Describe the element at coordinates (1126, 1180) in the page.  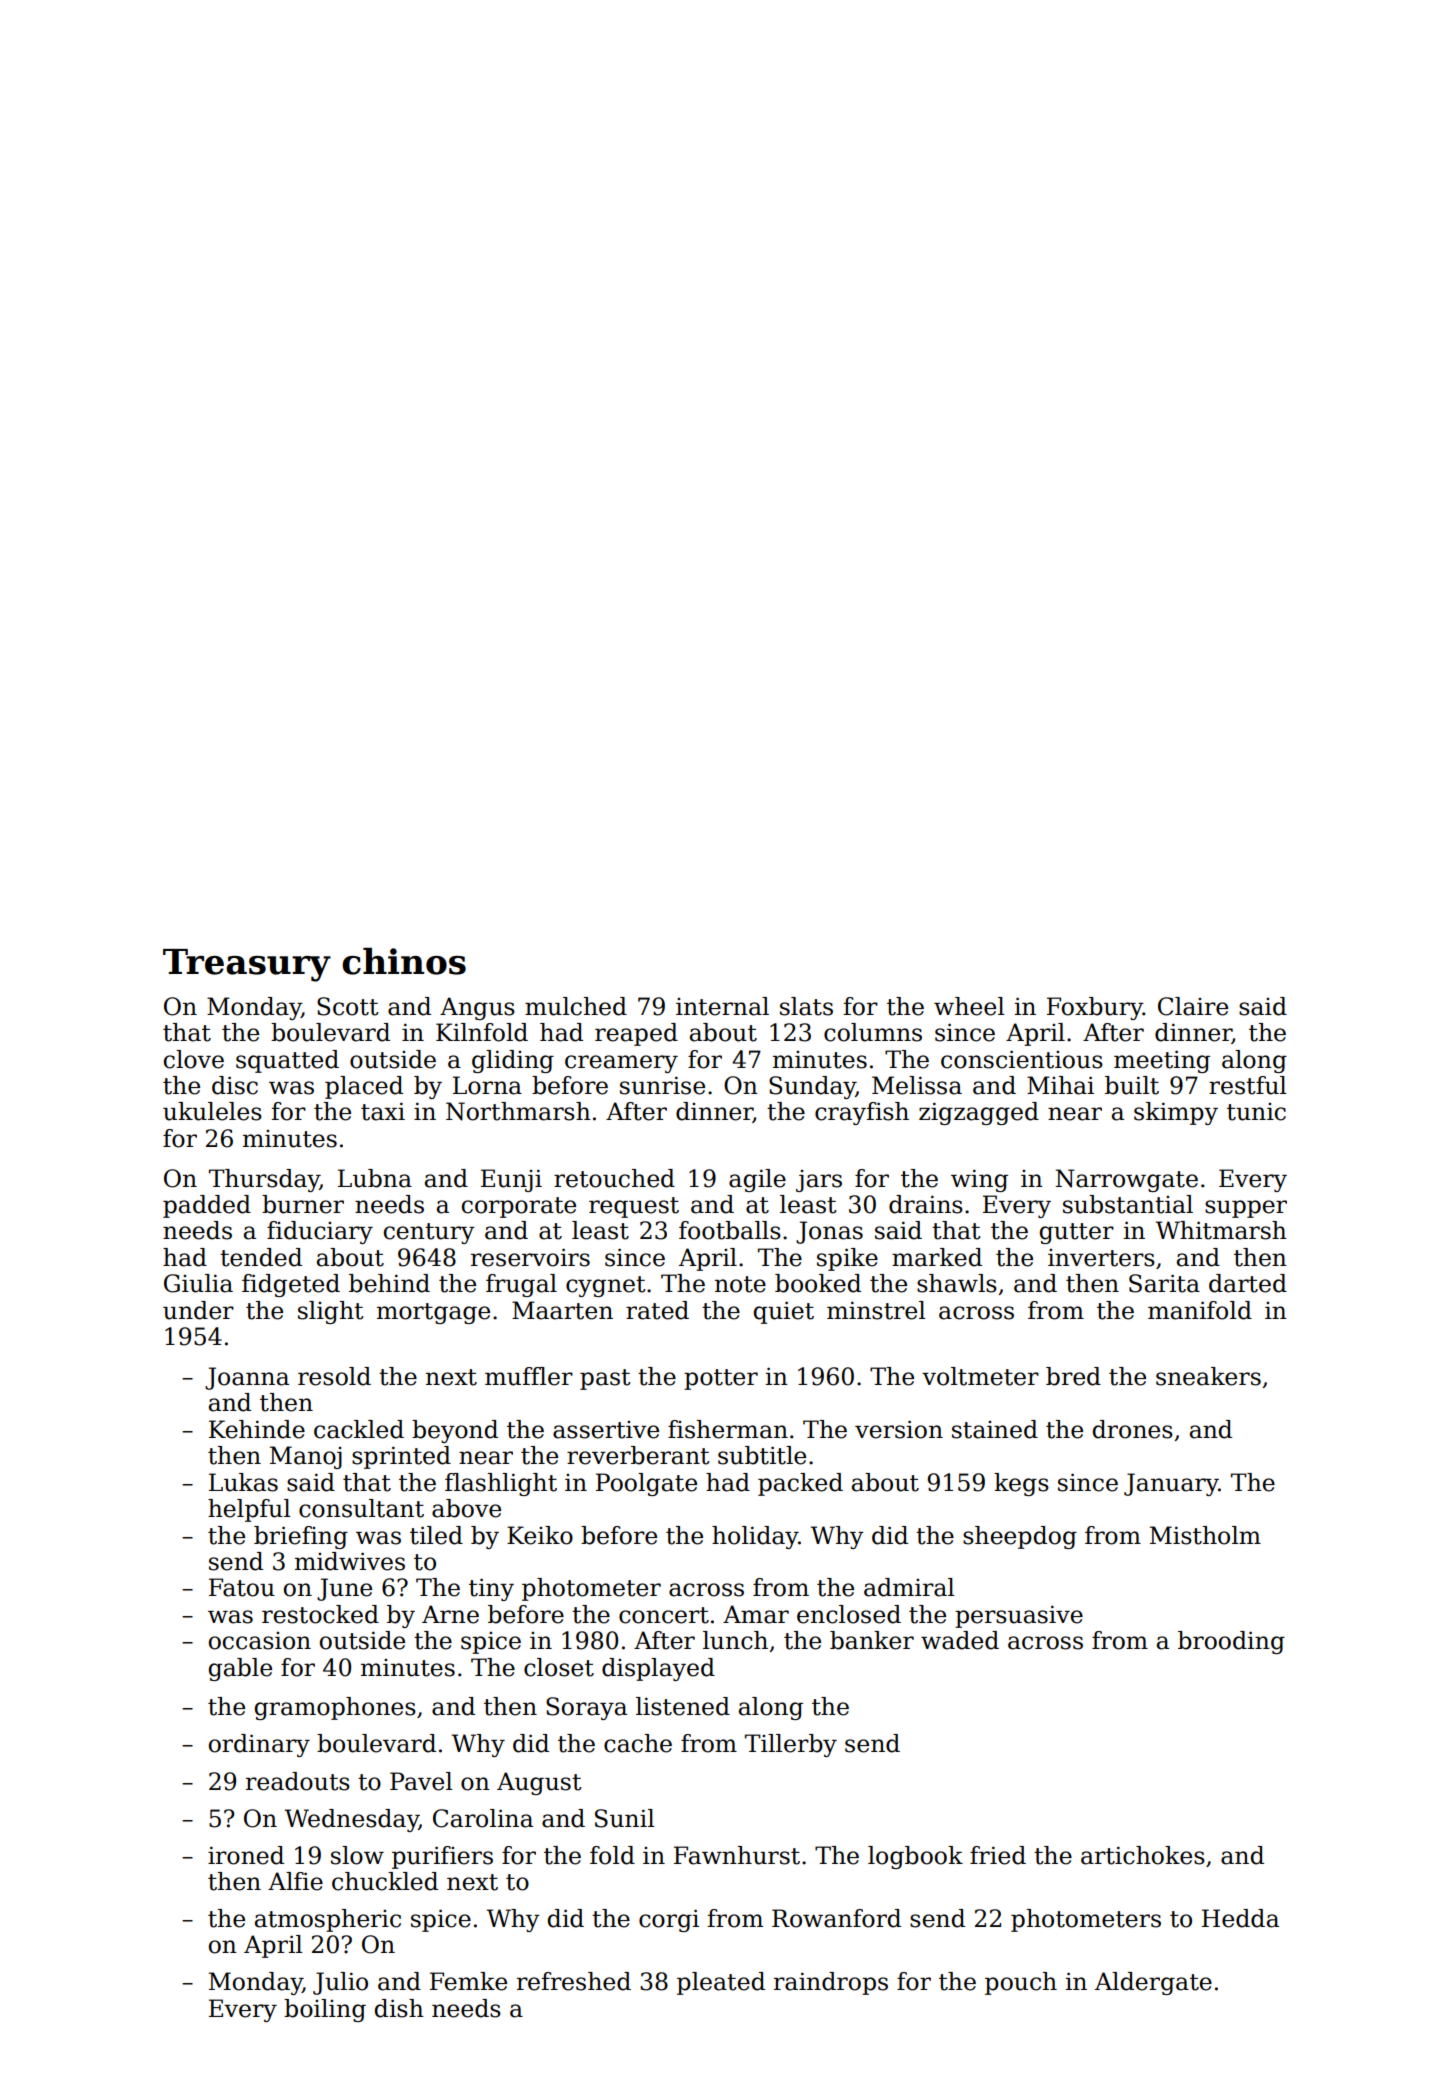
I see `Narrowgate` at that location.
